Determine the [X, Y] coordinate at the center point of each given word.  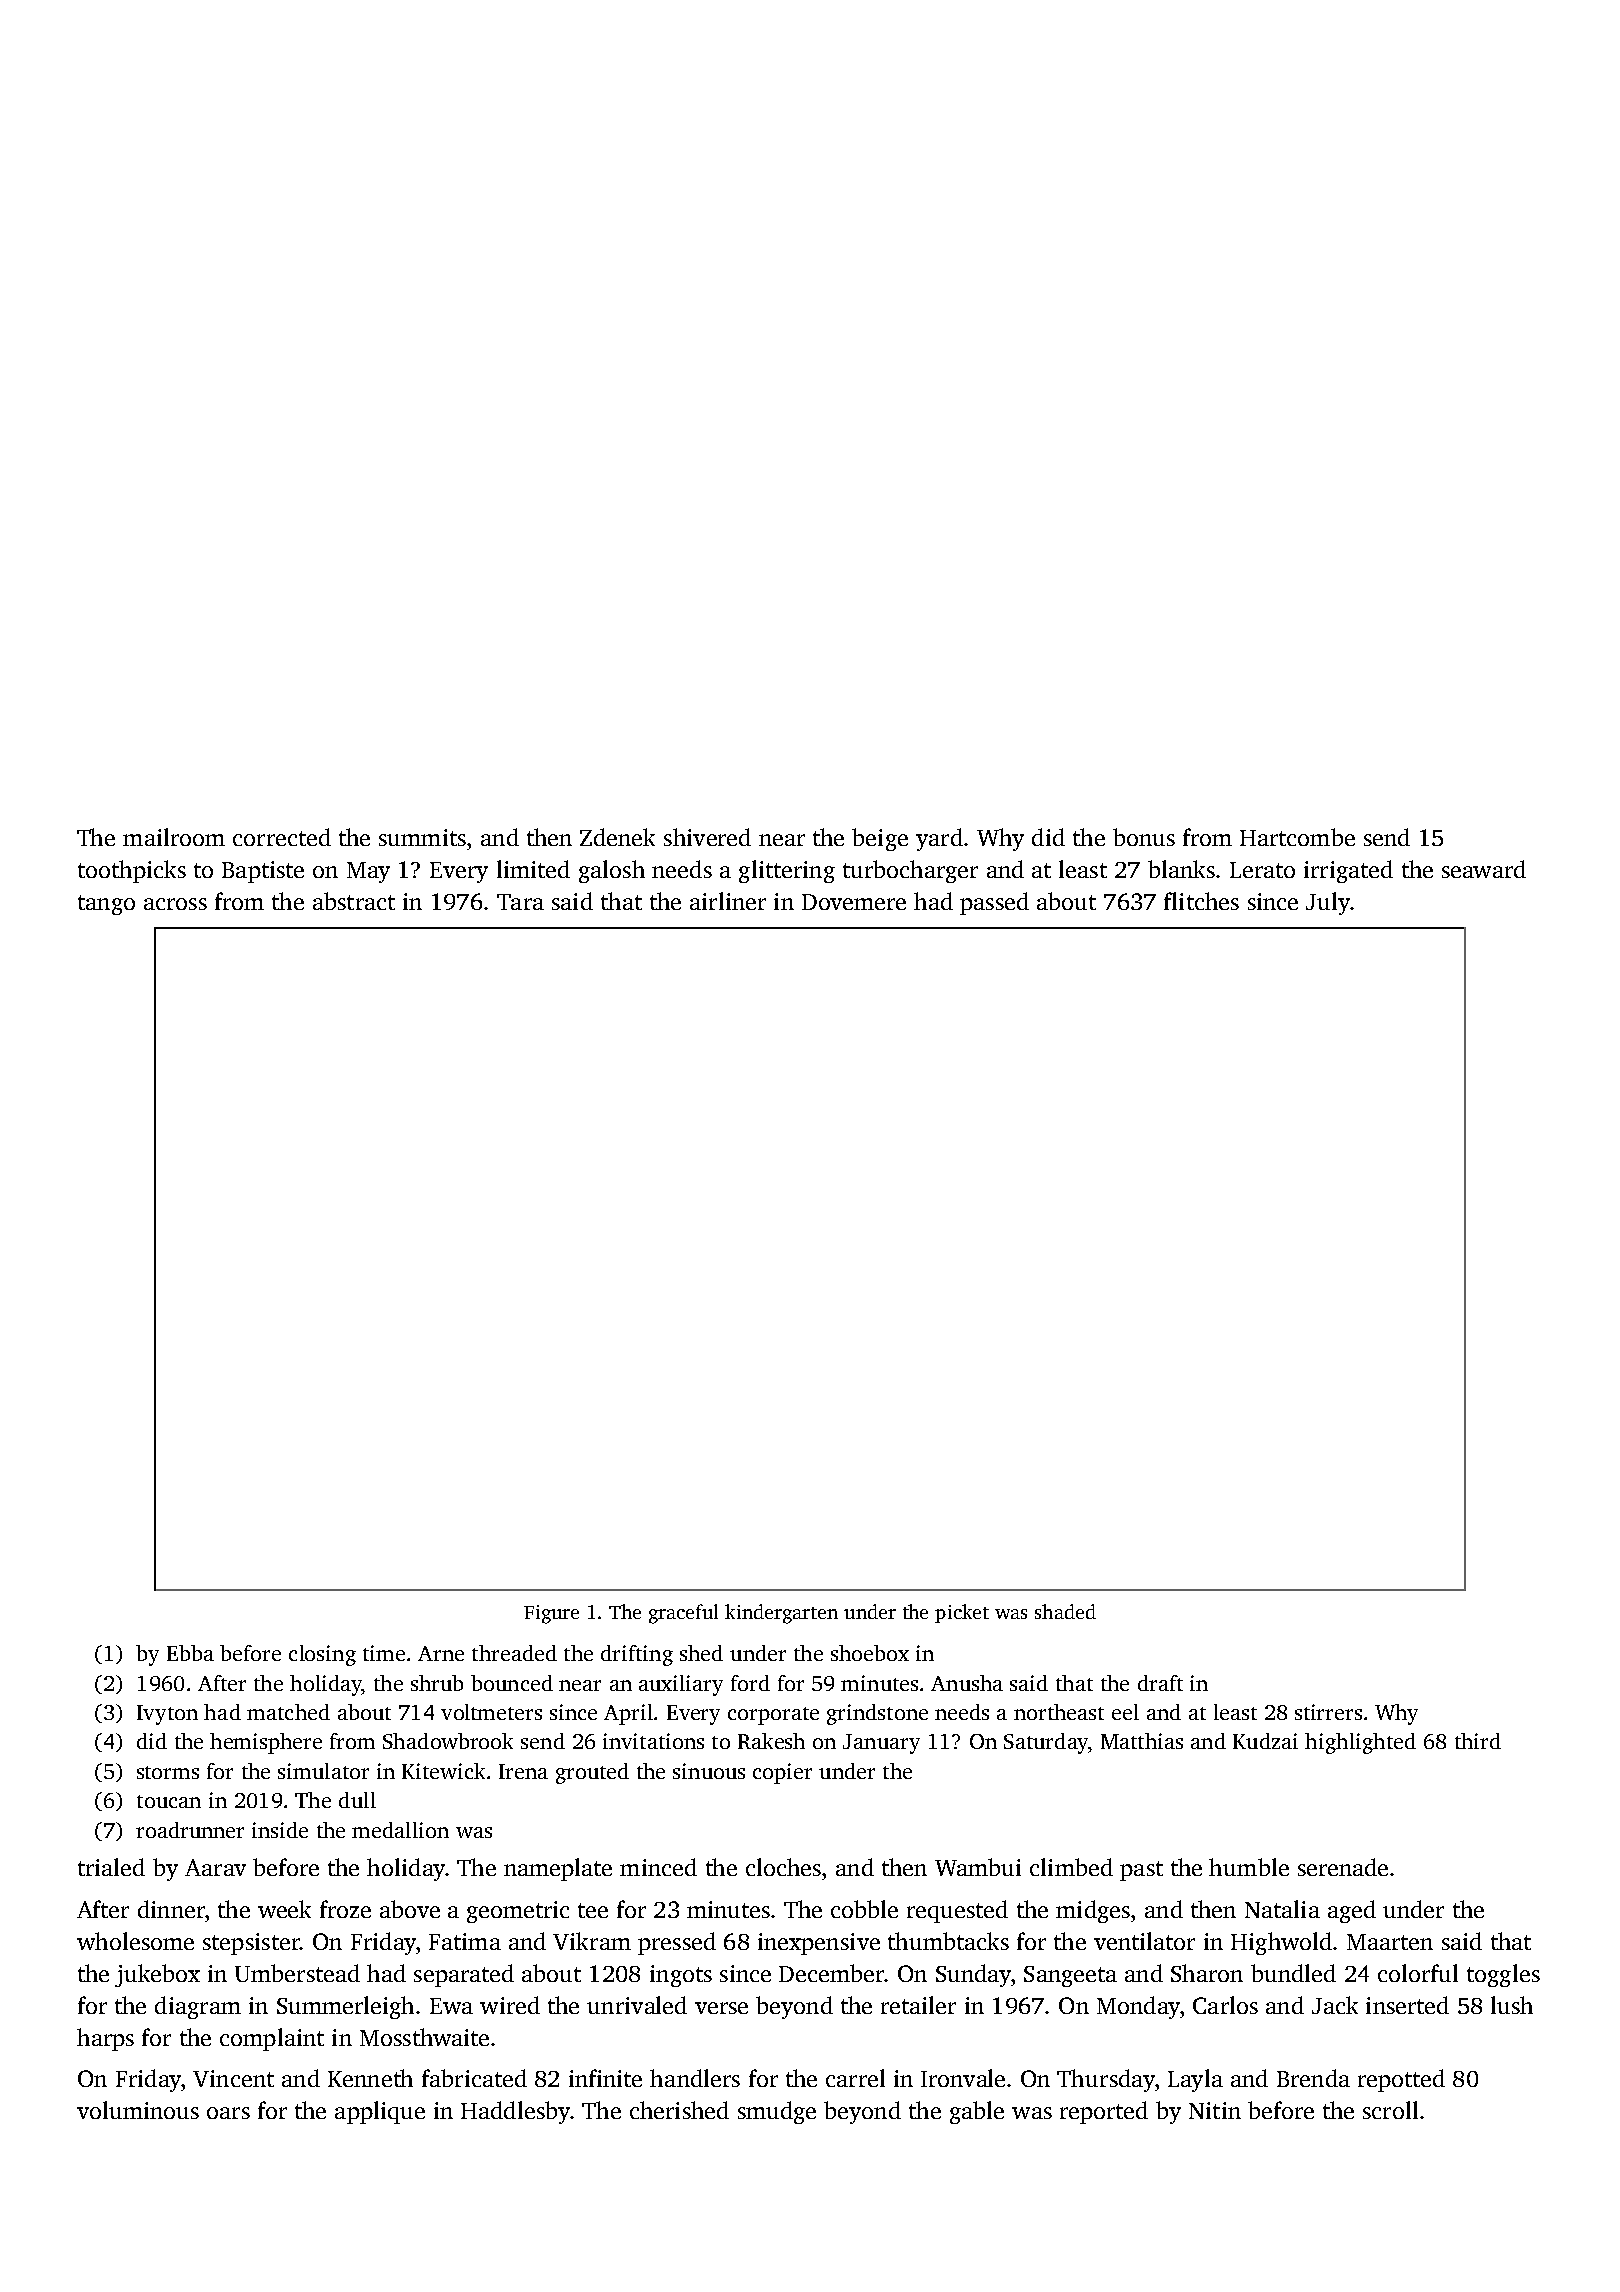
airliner [728, 901]
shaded [1065, 1611]
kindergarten [781, 1614]
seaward [1484, 869]
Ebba [190, 1653]
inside [280, 1830]
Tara [520, 902]
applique [380, 2112]
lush [1512, 2005]
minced [658, 1867]
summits [422, 837]
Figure [551, 1614]
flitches [1201, 901]
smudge [777, 2112]
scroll [1390, 2110]
